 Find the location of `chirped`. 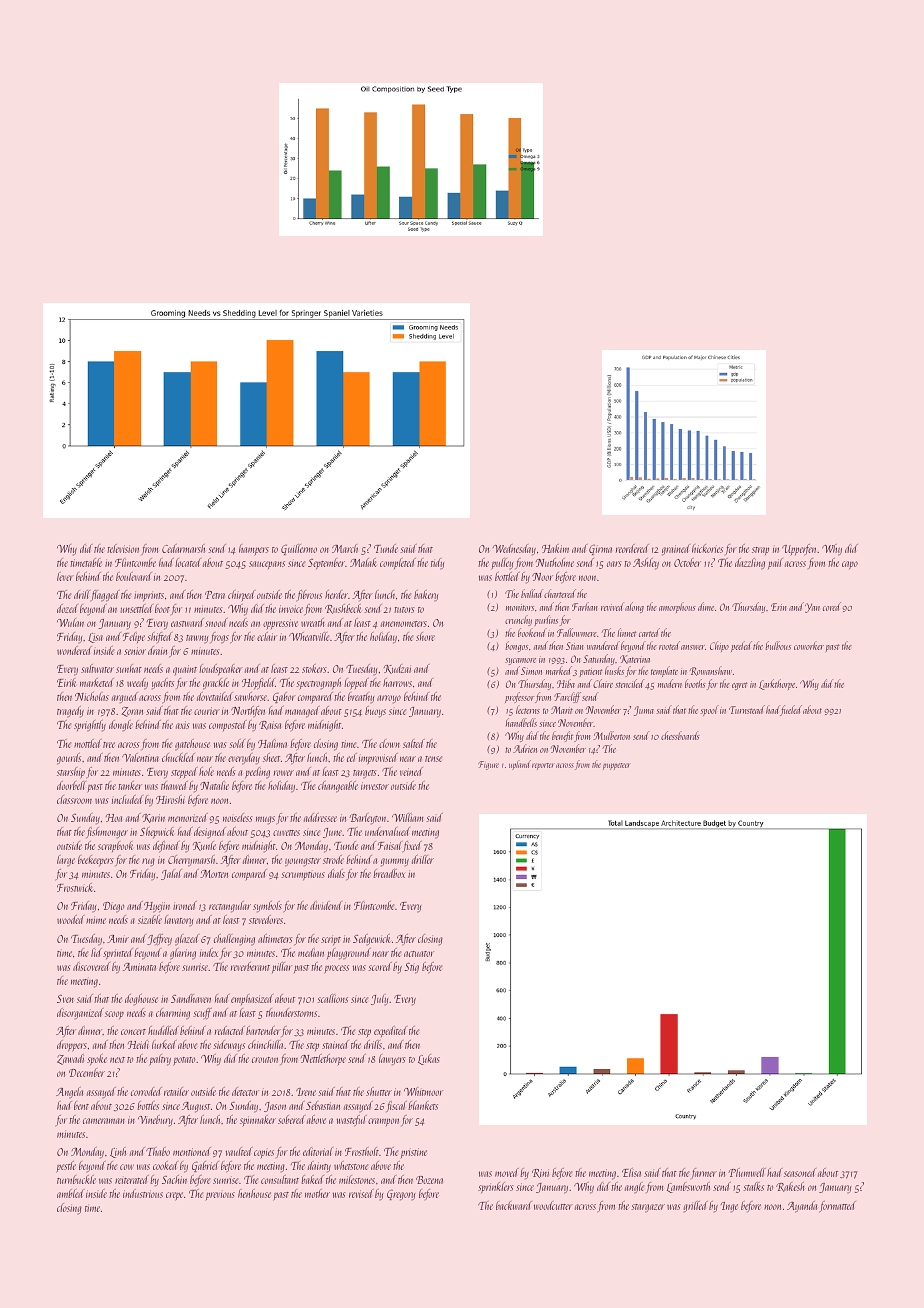

chirped is located at coordinates (241, 596).
